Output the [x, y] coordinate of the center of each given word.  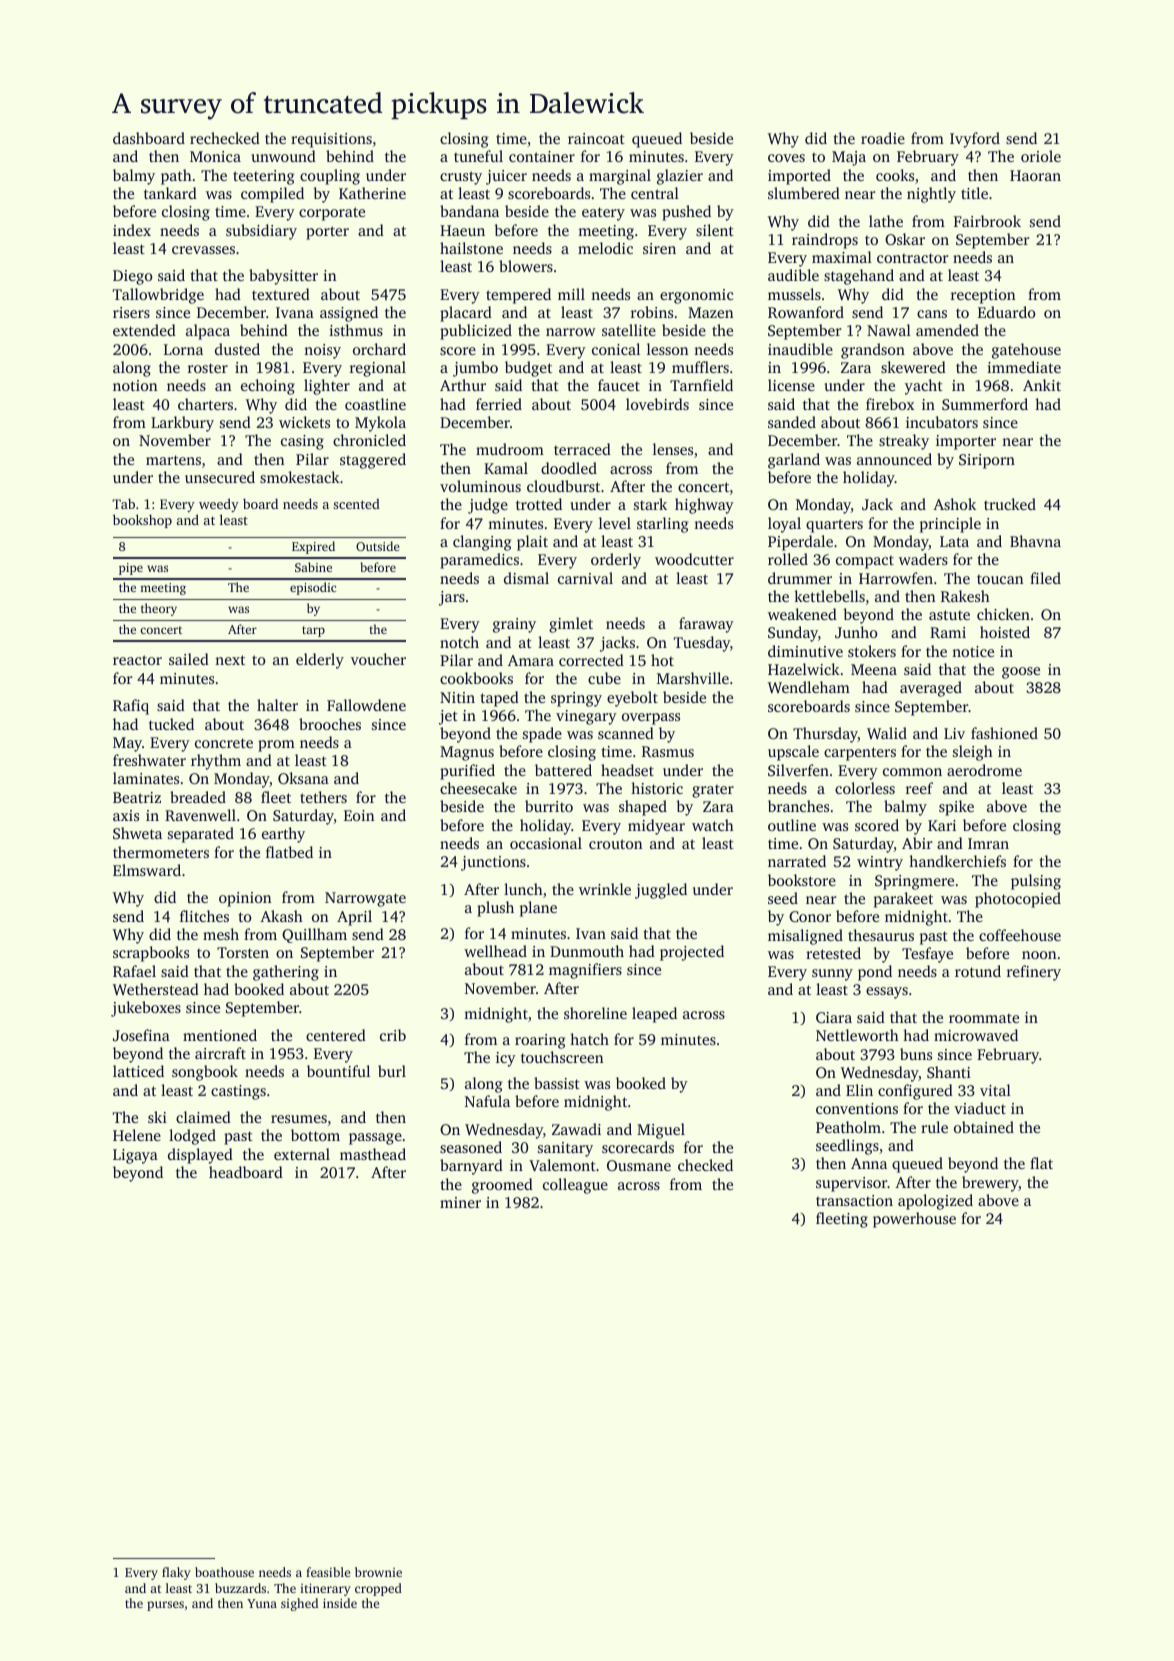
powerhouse [914, 1220]
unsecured [220, 477]
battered [563, 770]
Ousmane [639, 1165]
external [302, 1154]
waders [923, 559]
